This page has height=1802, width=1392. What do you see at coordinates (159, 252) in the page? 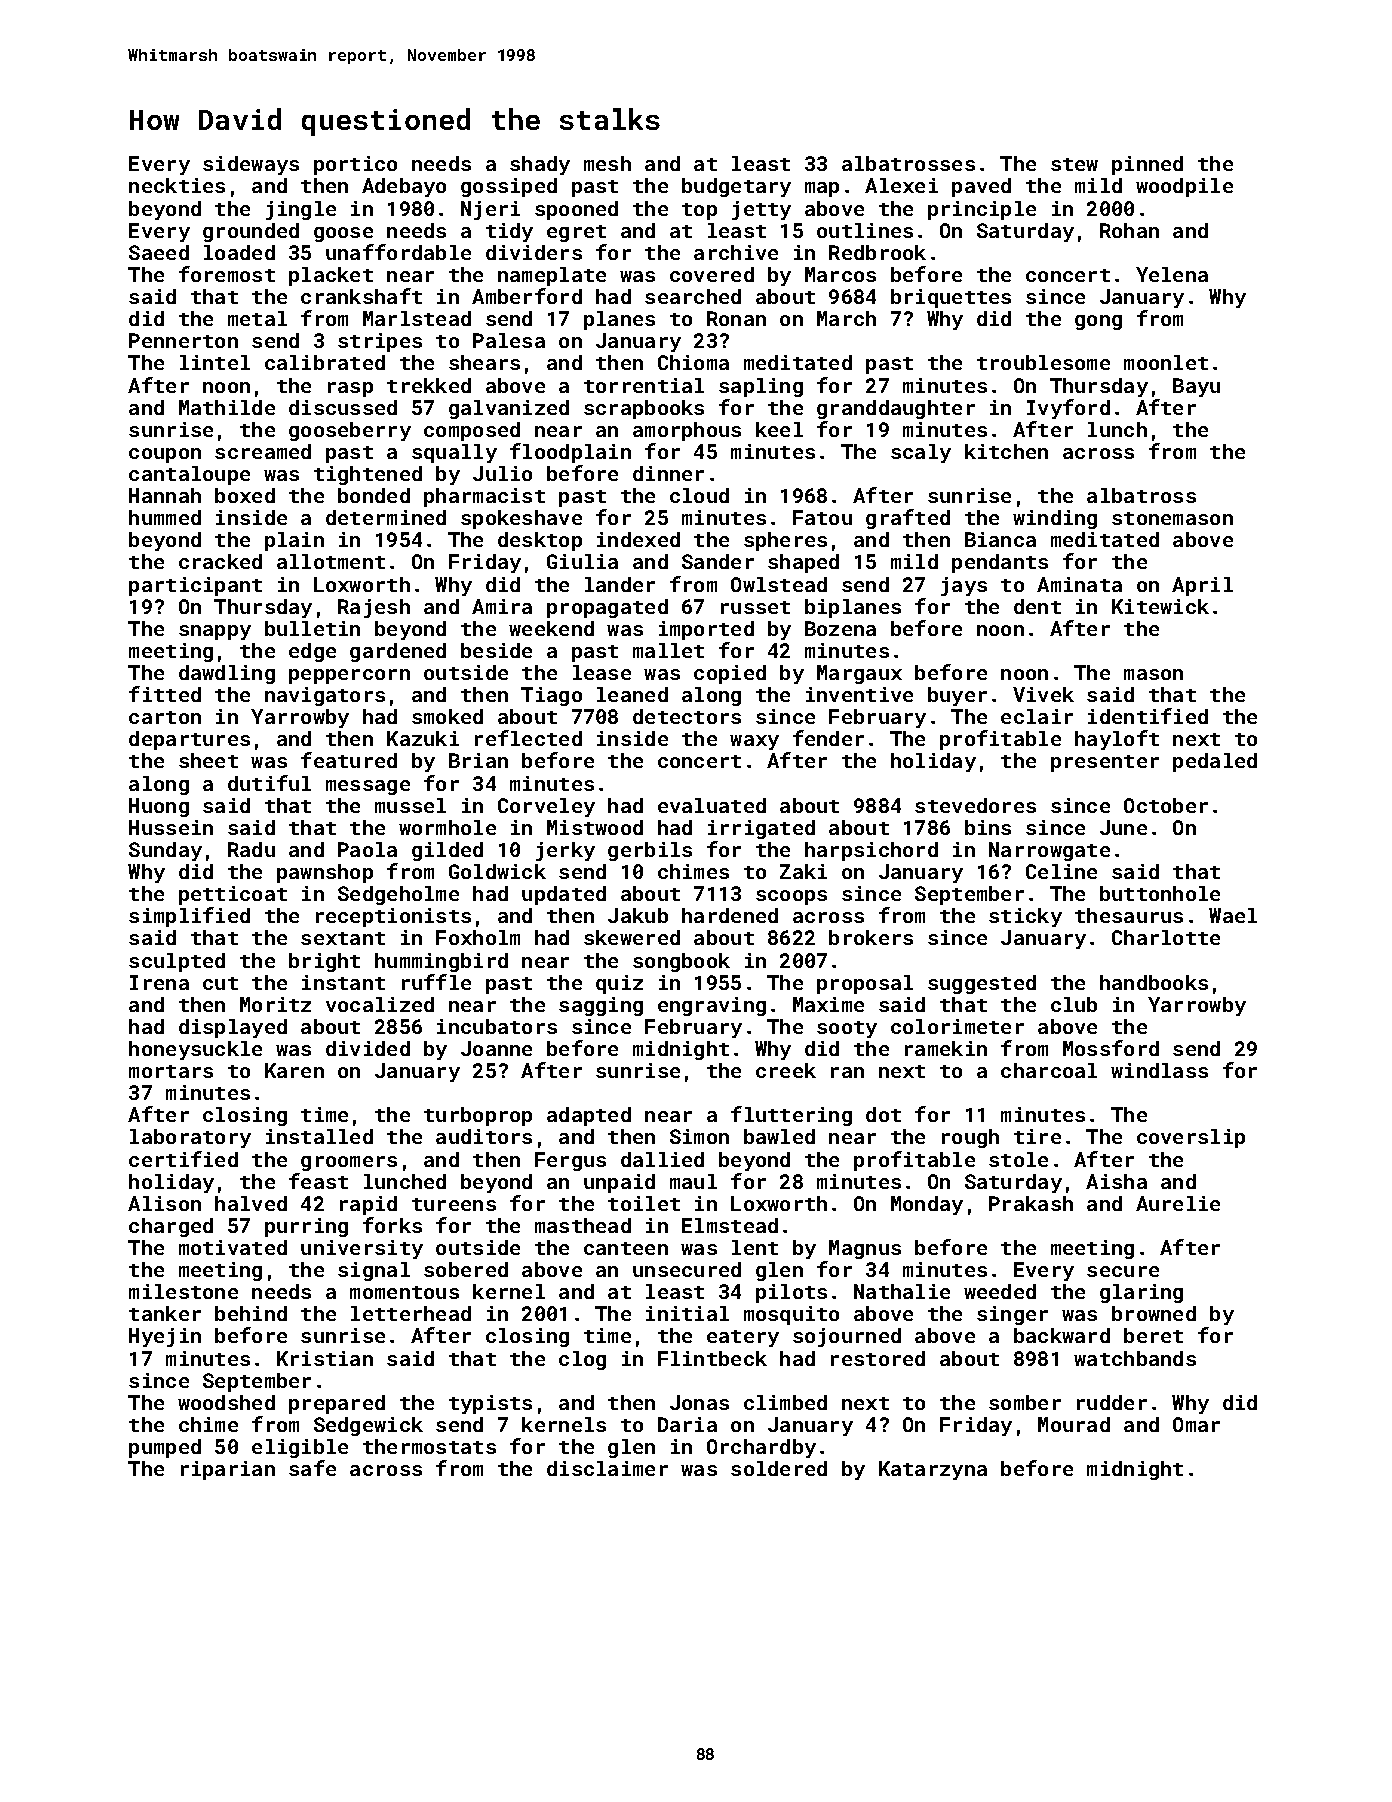
I see `Saeed` at bounding box center [159, 252].
